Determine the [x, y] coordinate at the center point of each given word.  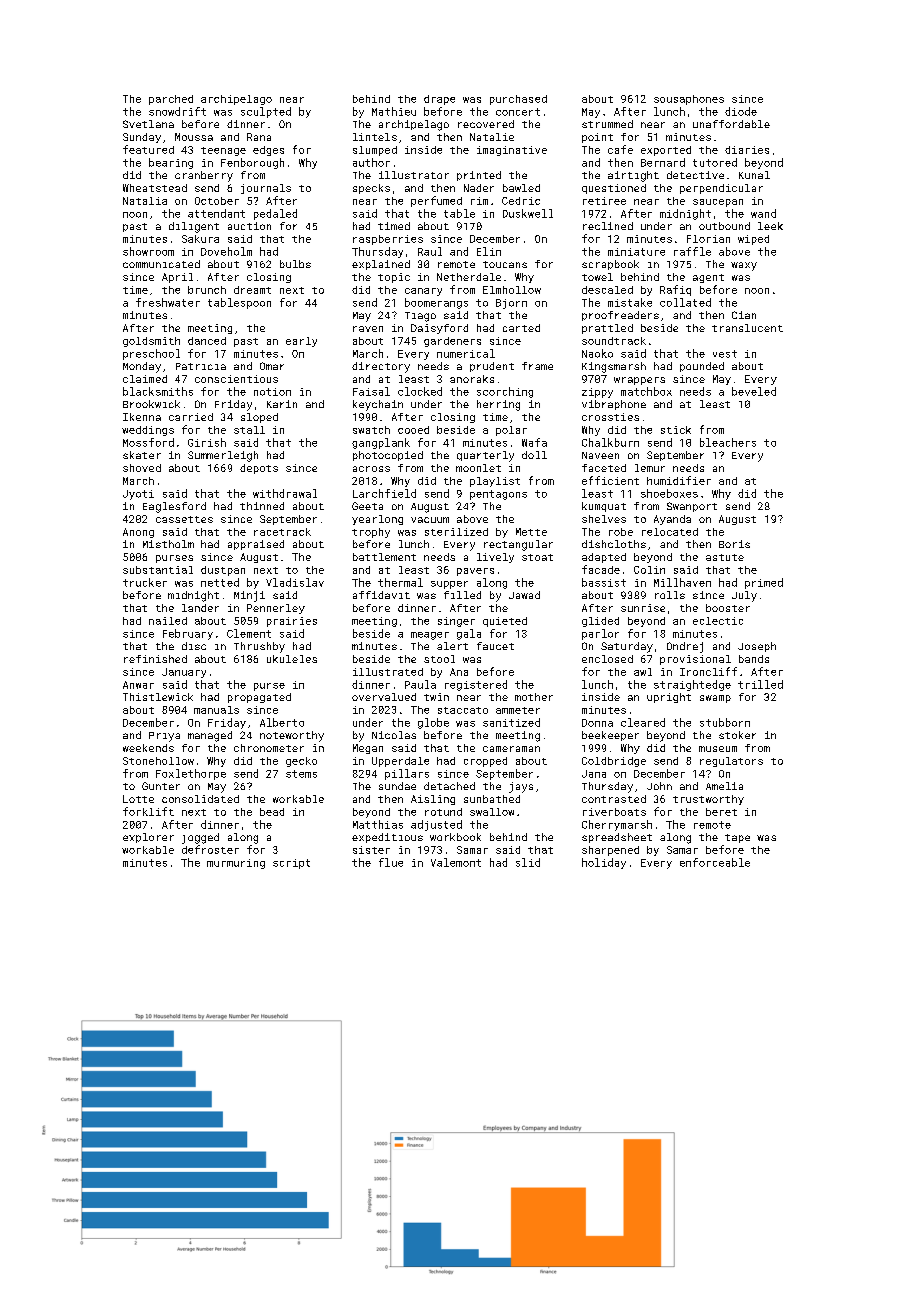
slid [528, 862]
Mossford [148, 442]
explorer [148, 838]
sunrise [643, 608]
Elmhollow [512, 290]
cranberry [204, 176]
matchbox [646, 391]
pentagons [498, 495]
